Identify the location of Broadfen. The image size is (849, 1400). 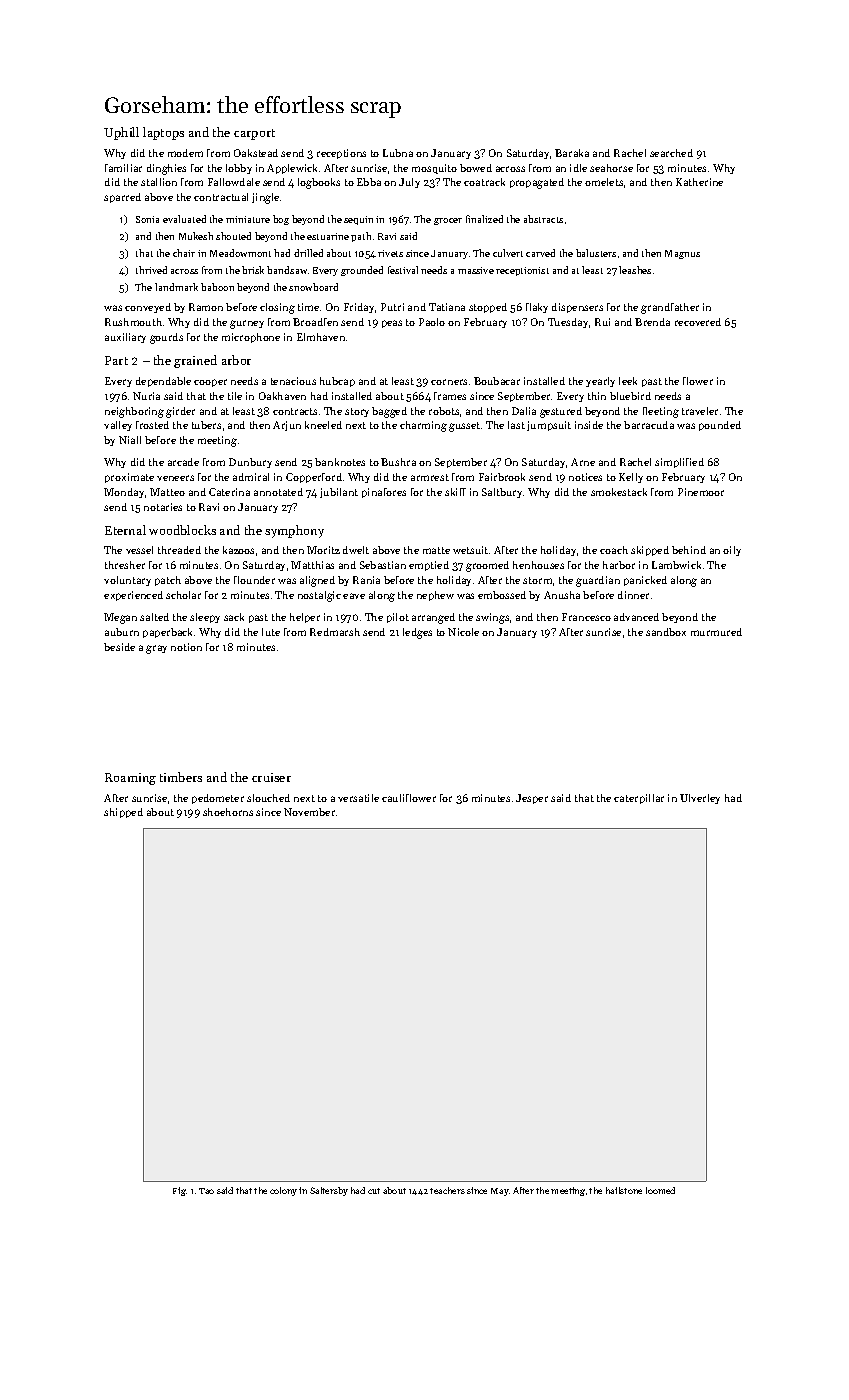
(315, 322).
